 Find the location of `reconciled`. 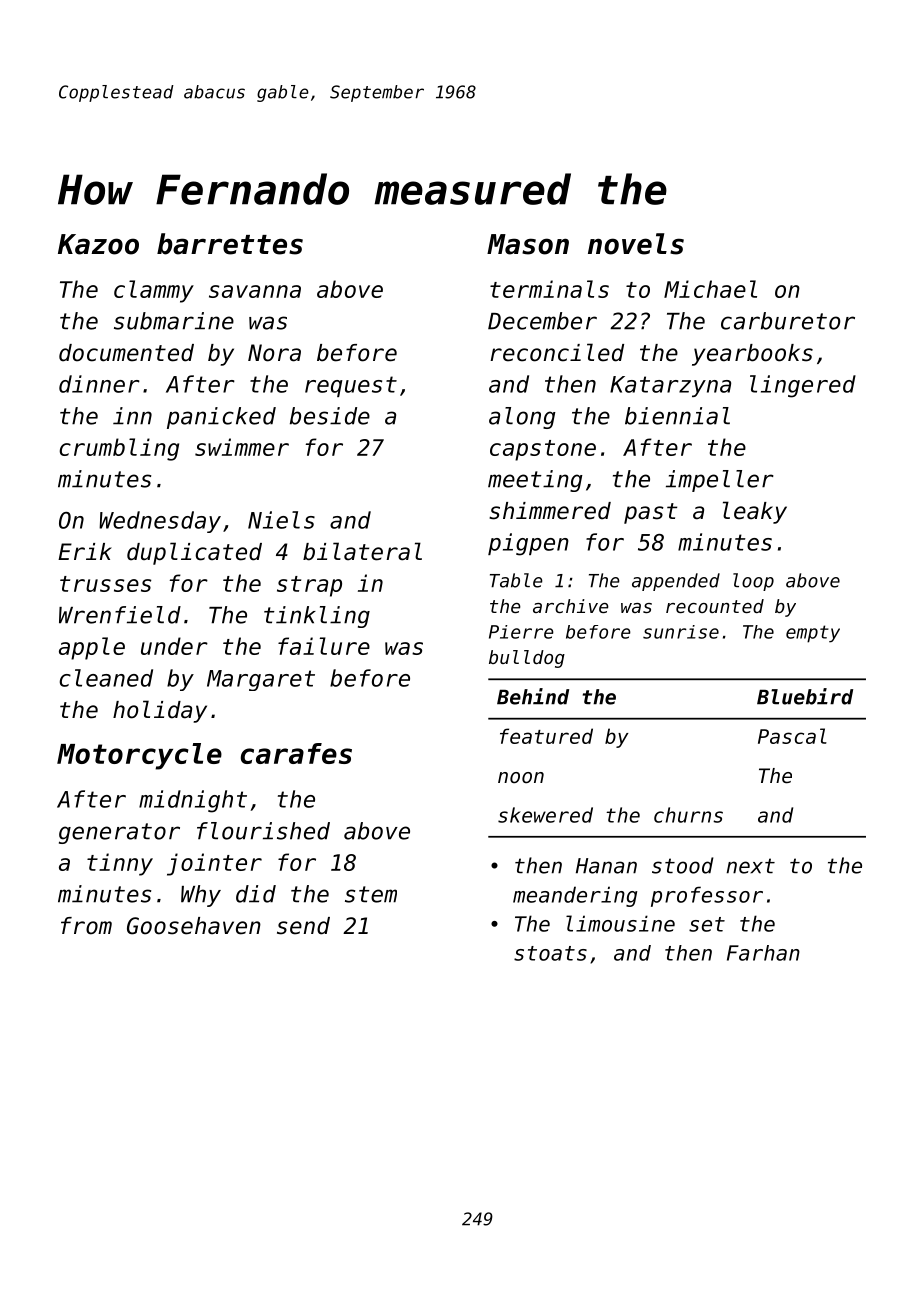

reconciled is located at coordinates (557, 352).
